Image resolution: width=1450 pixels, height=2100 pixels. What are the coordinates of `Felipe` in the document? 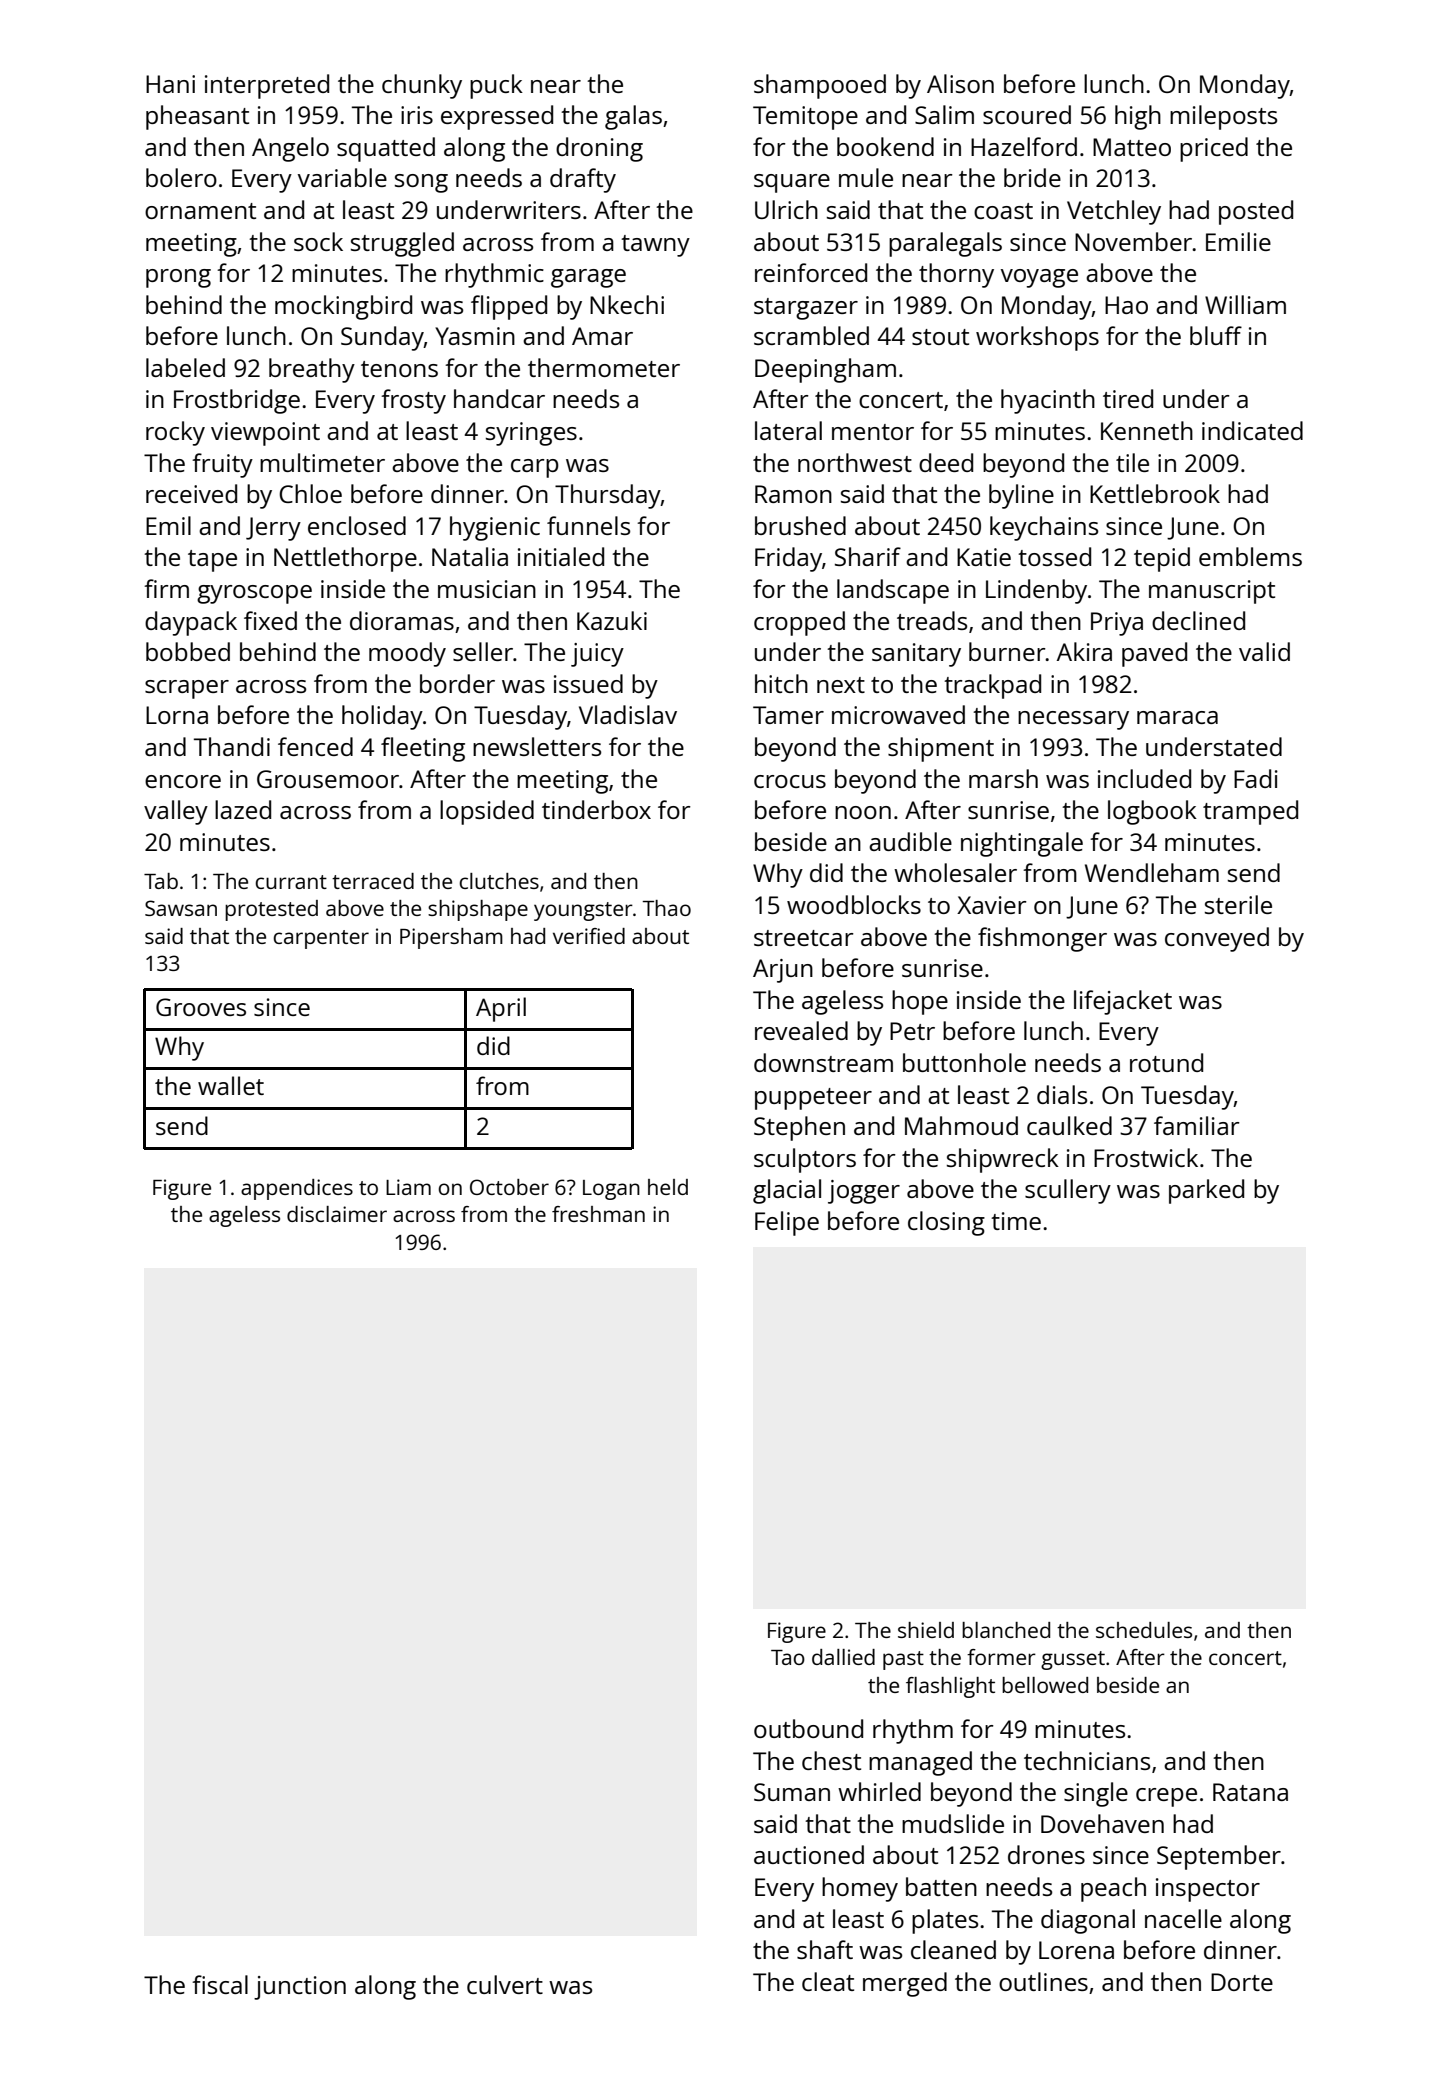 It's located at (787, 1223).
